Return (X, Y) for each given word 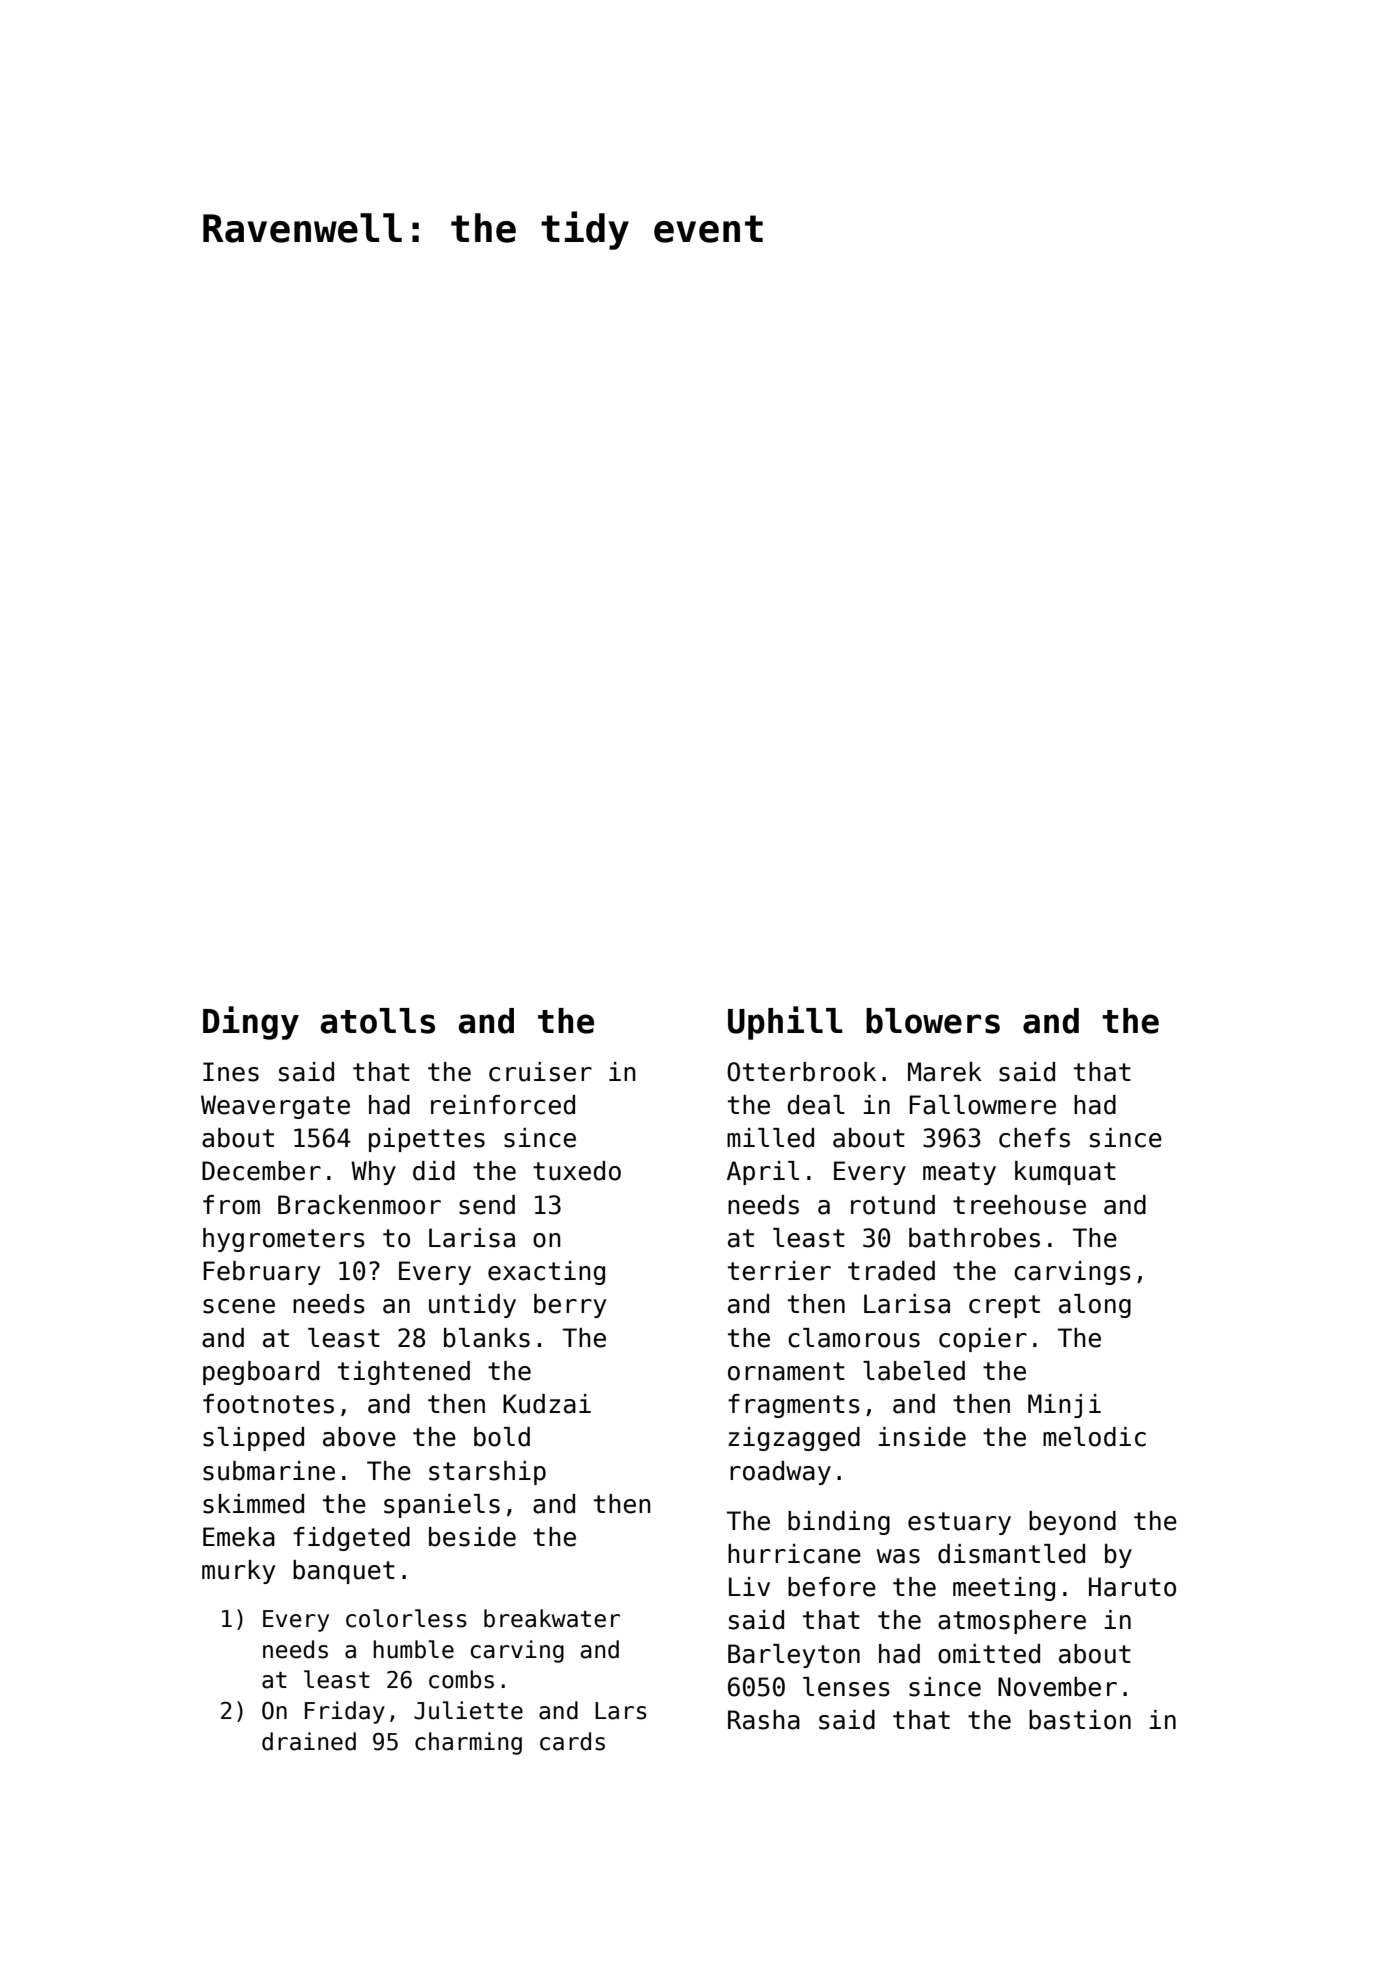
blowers (933, 1021)
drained (309, 1741)
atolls (377, 1021)
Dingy (251, 1023)
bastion (1080, 1720)
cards (572, 1741)
